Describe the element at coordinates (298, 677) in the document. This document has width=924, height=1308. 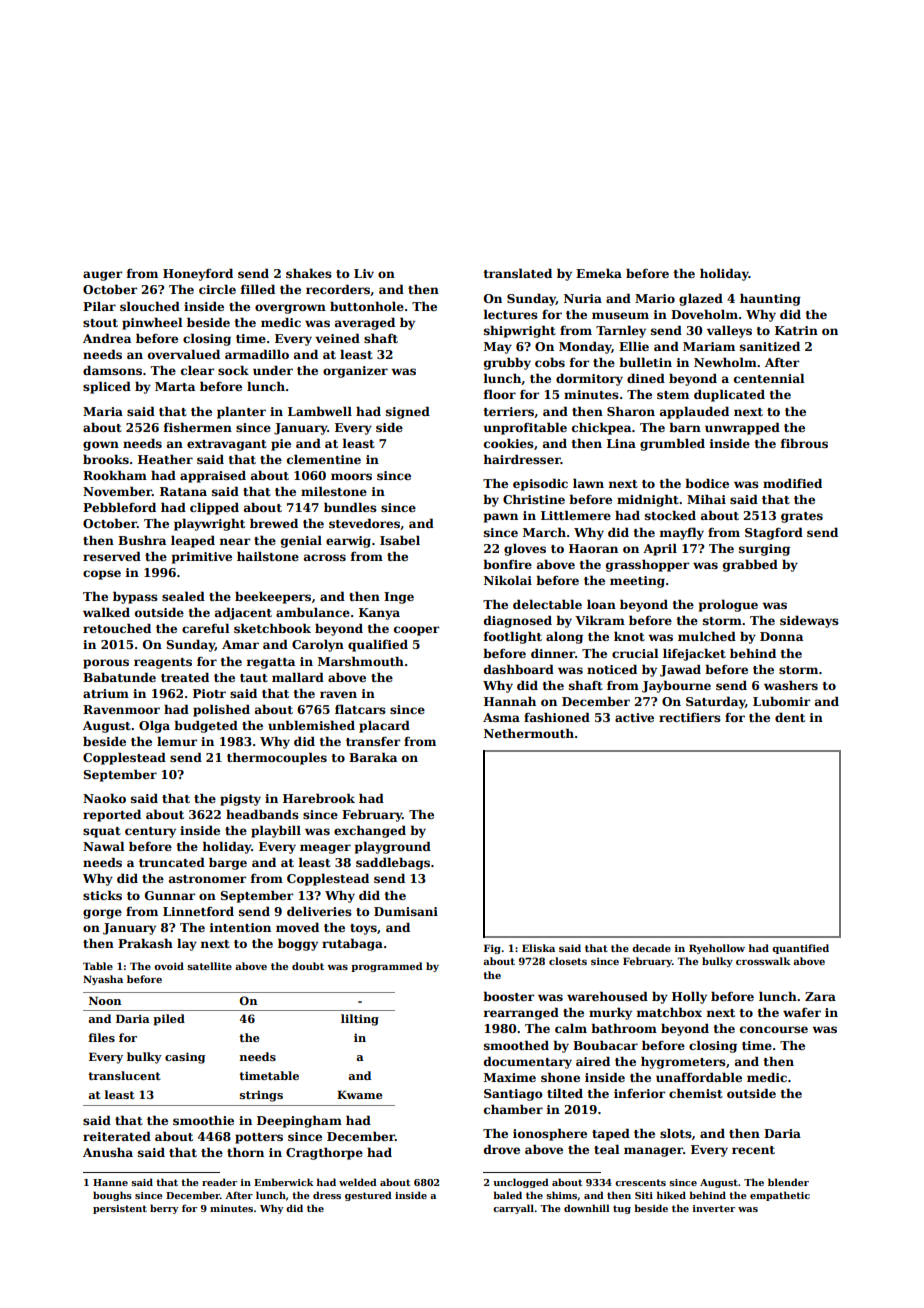
I see `mallard` at that location.
